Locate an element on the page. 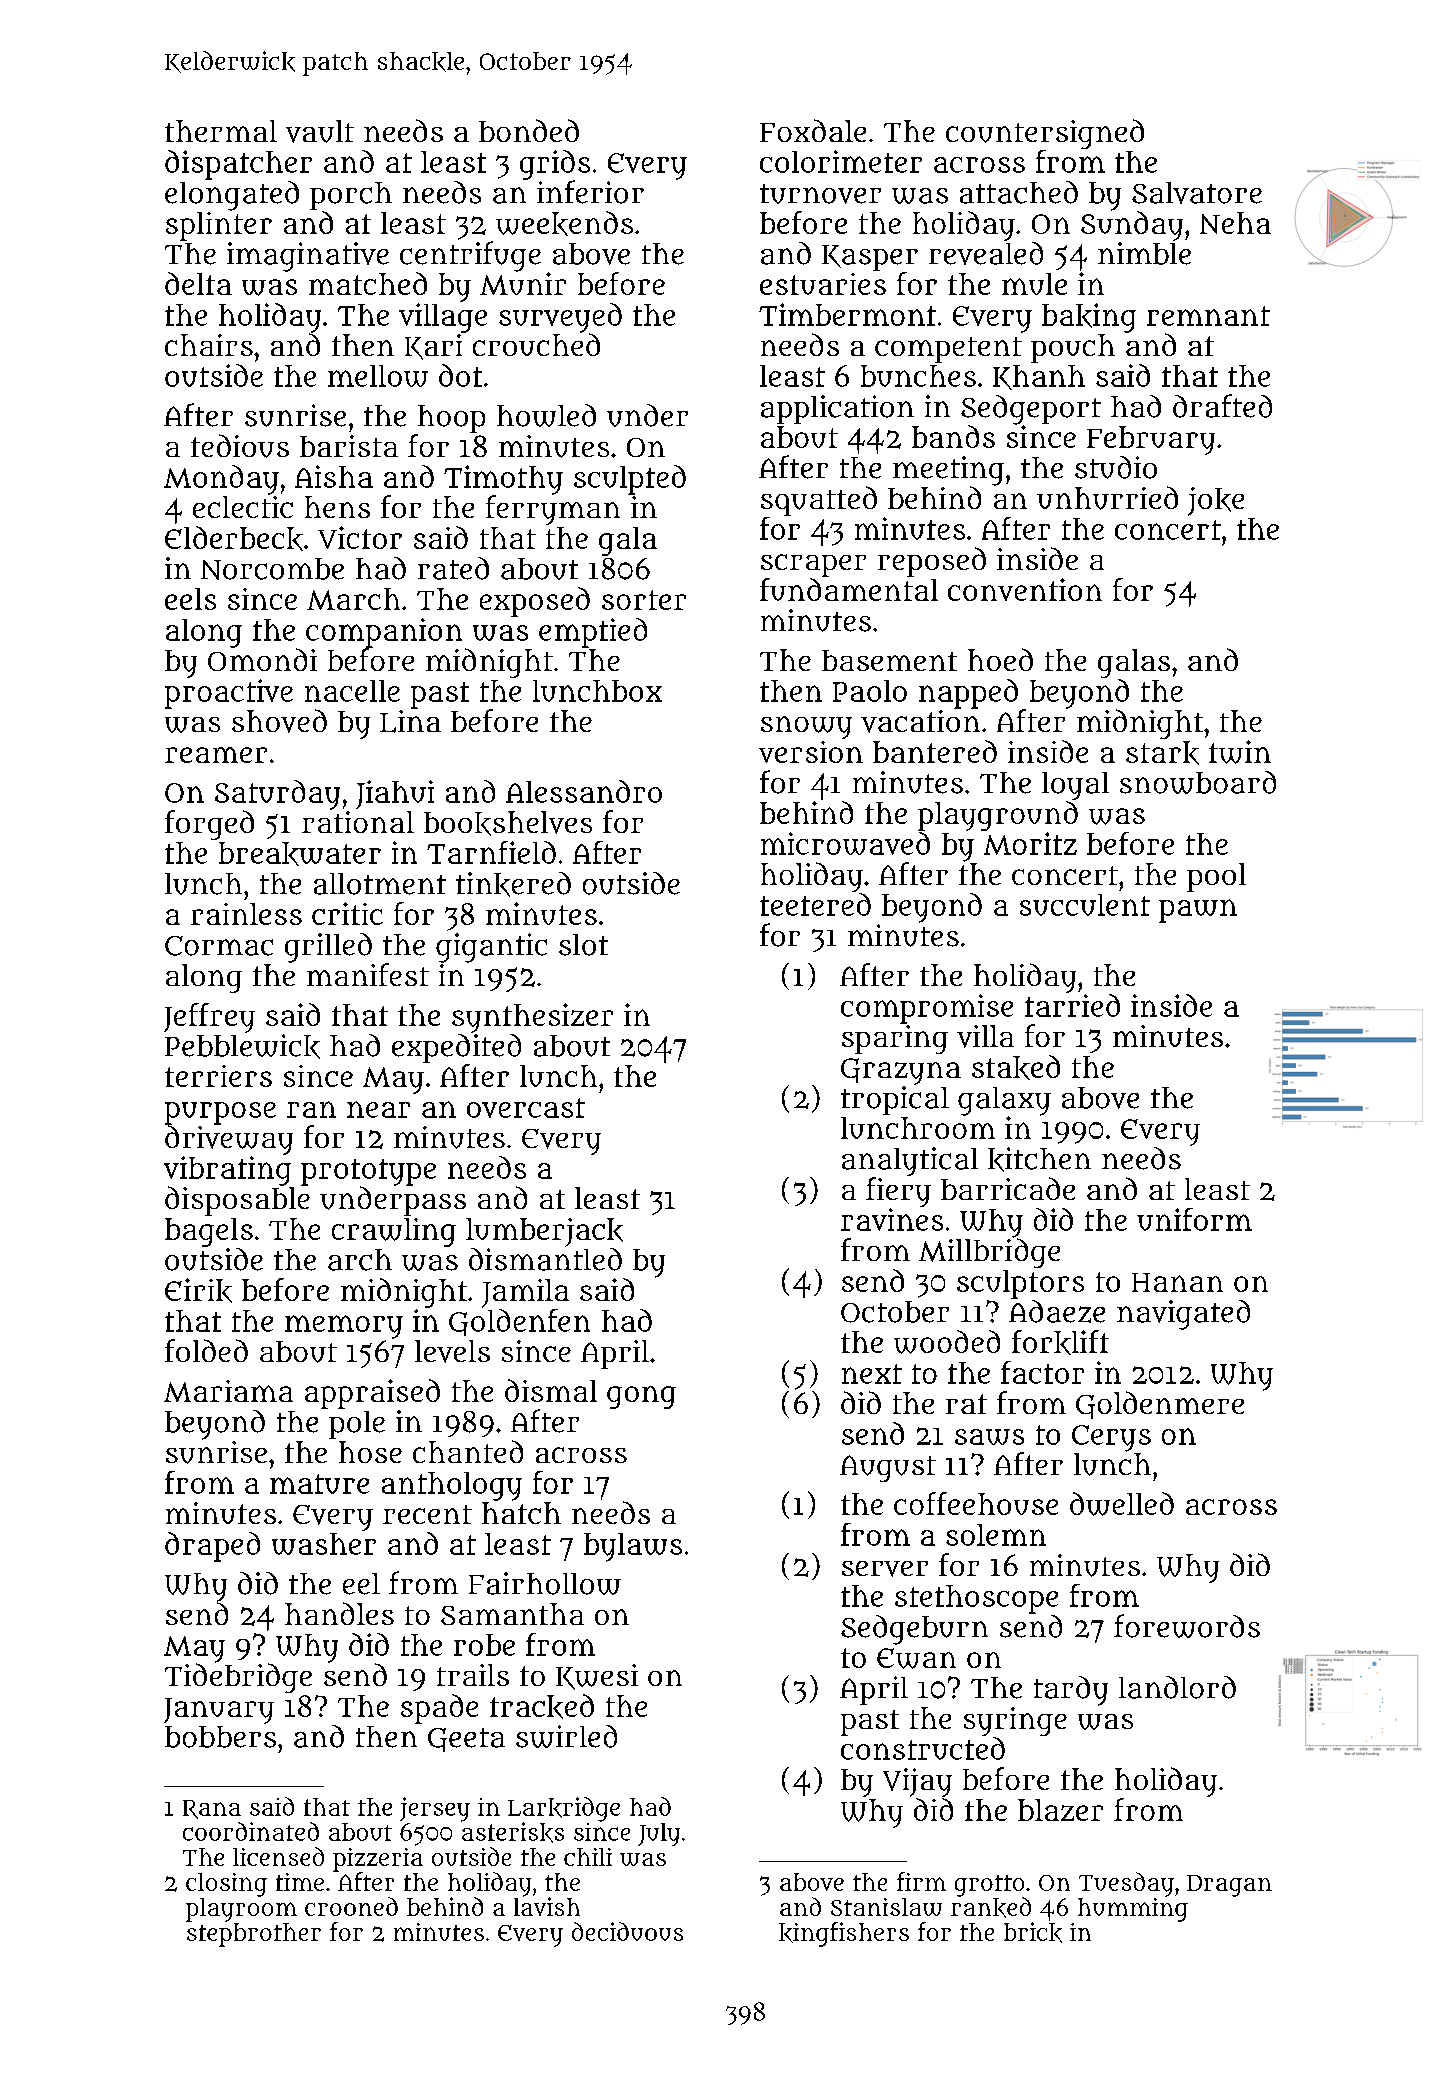 The image size is (1450, 2100). deciduous is located at coordinates (627, 1931).
